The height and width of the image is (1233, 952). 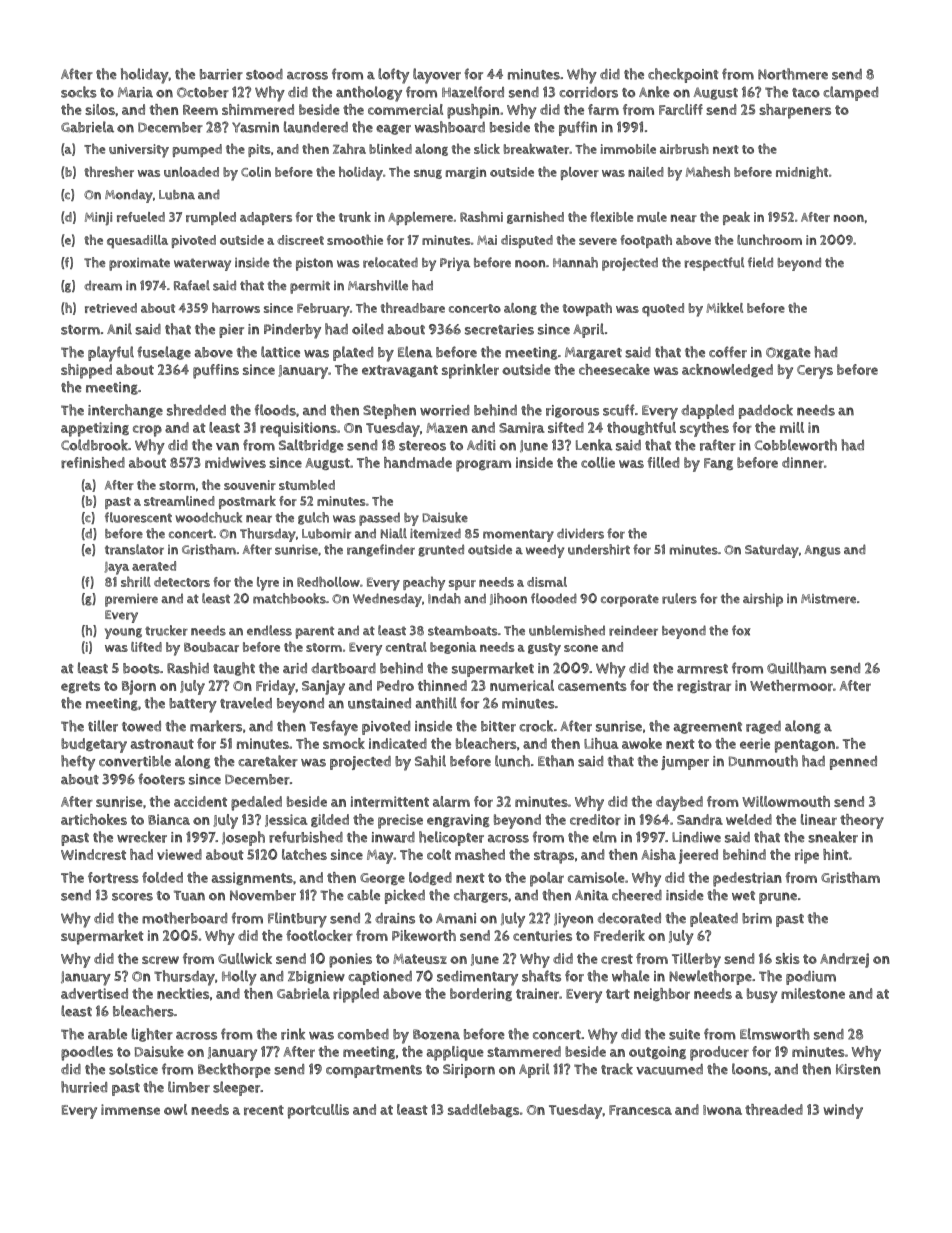 What do you see at coordinates (275, 687) in the image?
I see `Friday` at bounding box center [275, 687].
